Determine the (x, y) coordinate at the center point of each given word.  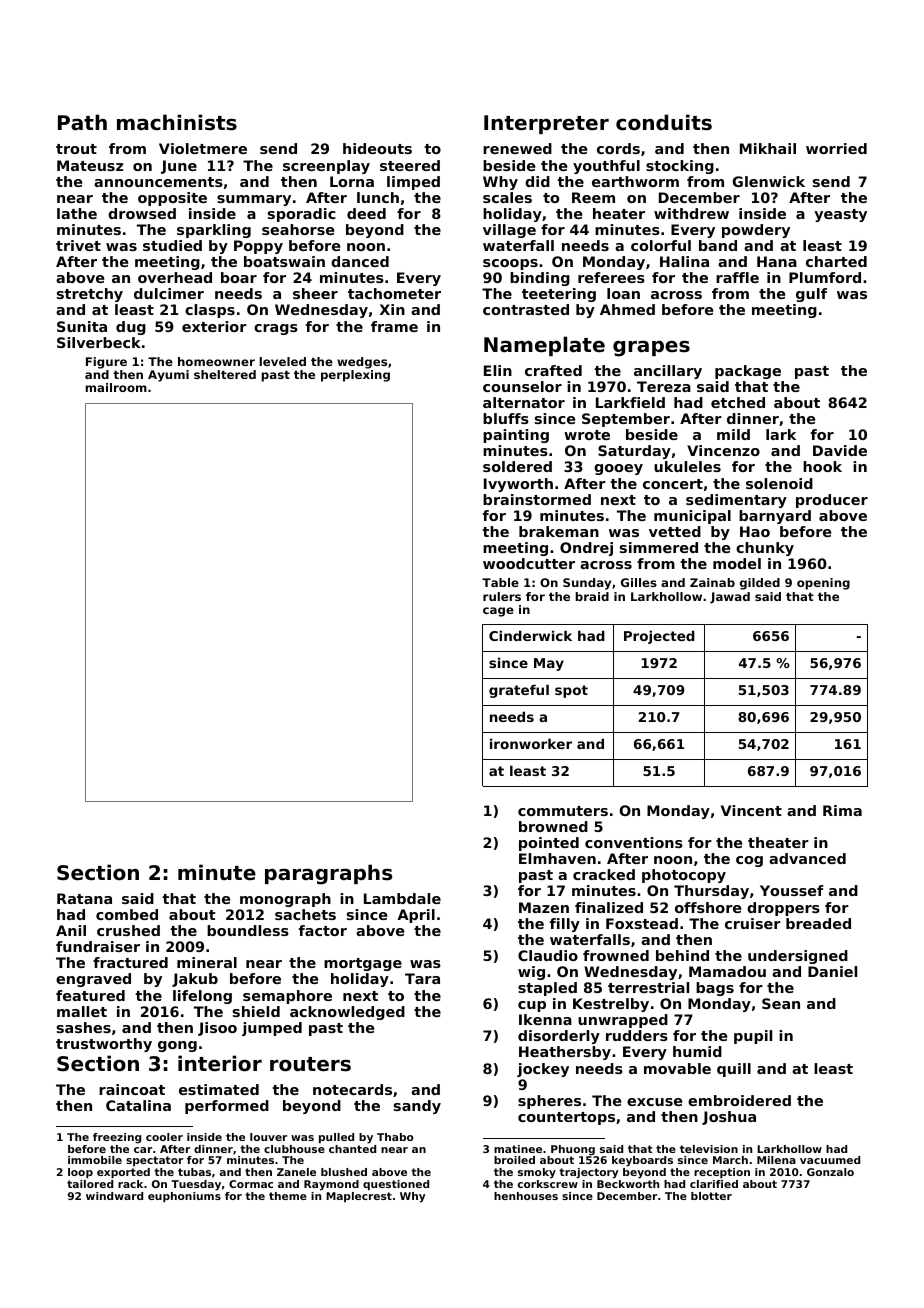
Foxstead (642, 923)
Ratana (84, 898)
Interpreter (546, 124)
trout (76, 149)
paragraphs (328, 874)
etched (738, 402)
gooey (618, 469)
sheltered (225, 374)
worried (836, 148)
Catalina (138, 1105)
